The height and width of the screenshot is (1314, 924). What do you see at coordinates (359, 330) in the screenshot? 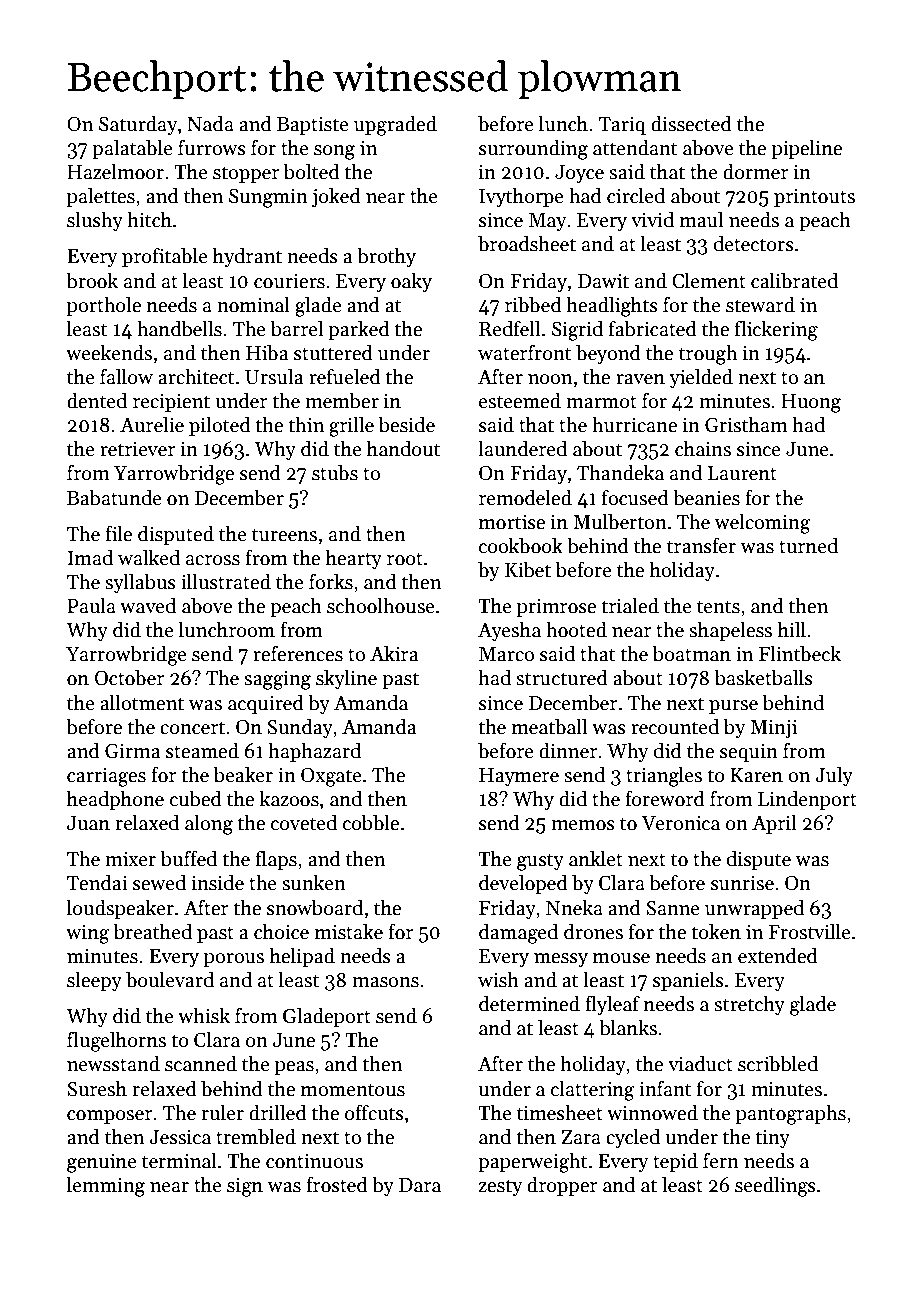
I see `parked` at bounding box center [359, 330].
